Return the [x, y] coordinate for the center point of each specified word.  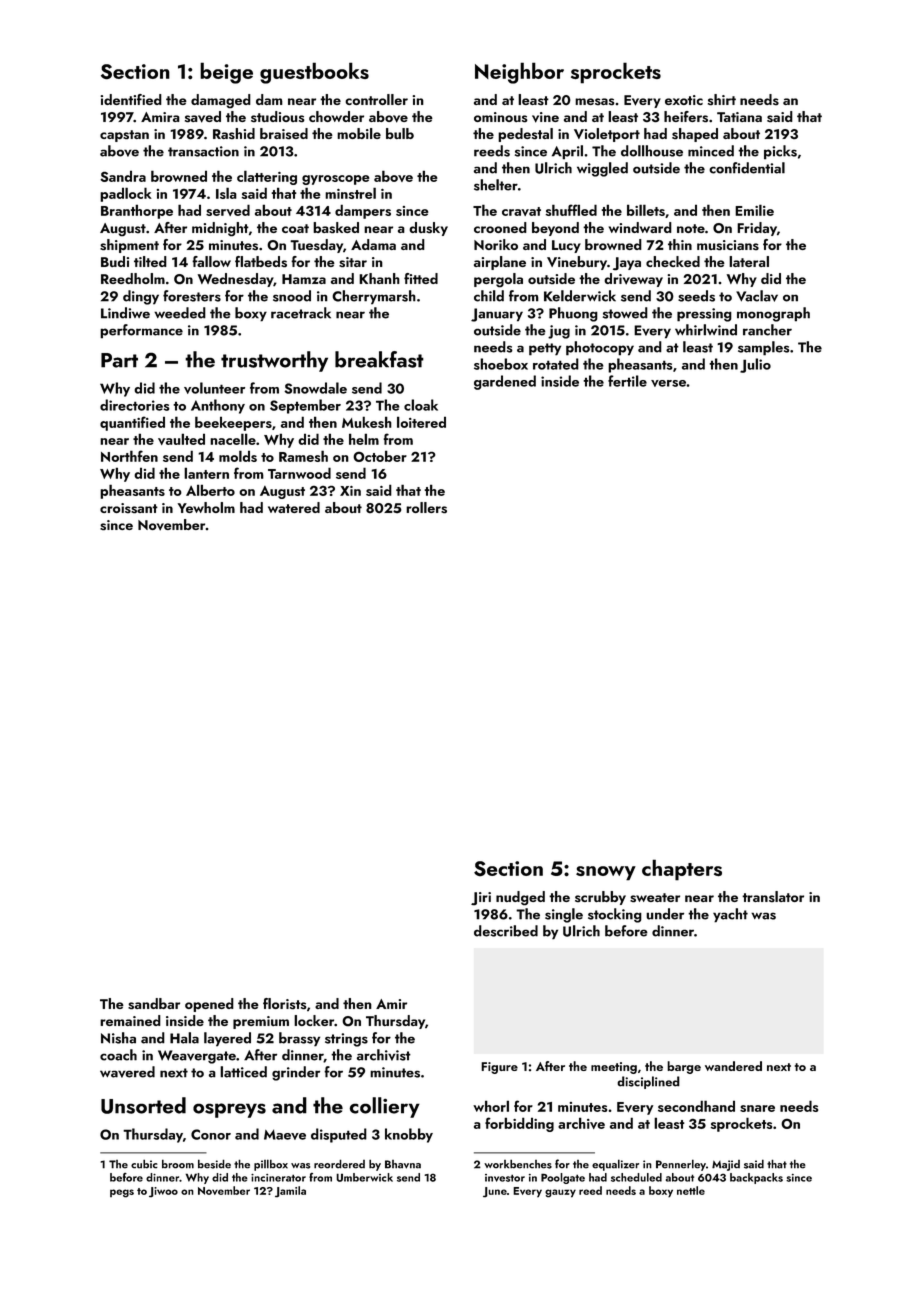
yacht [730, 915]
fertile [627, 381]
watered [294, 507]
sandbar [154, 1003]
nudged [520, 898]
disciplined [648, 1082]
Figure [499, 1068]
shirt [722, 99]
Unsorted [143, 1105]
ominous [501, 117]
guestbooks [314, 73]
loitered [421, 422]
